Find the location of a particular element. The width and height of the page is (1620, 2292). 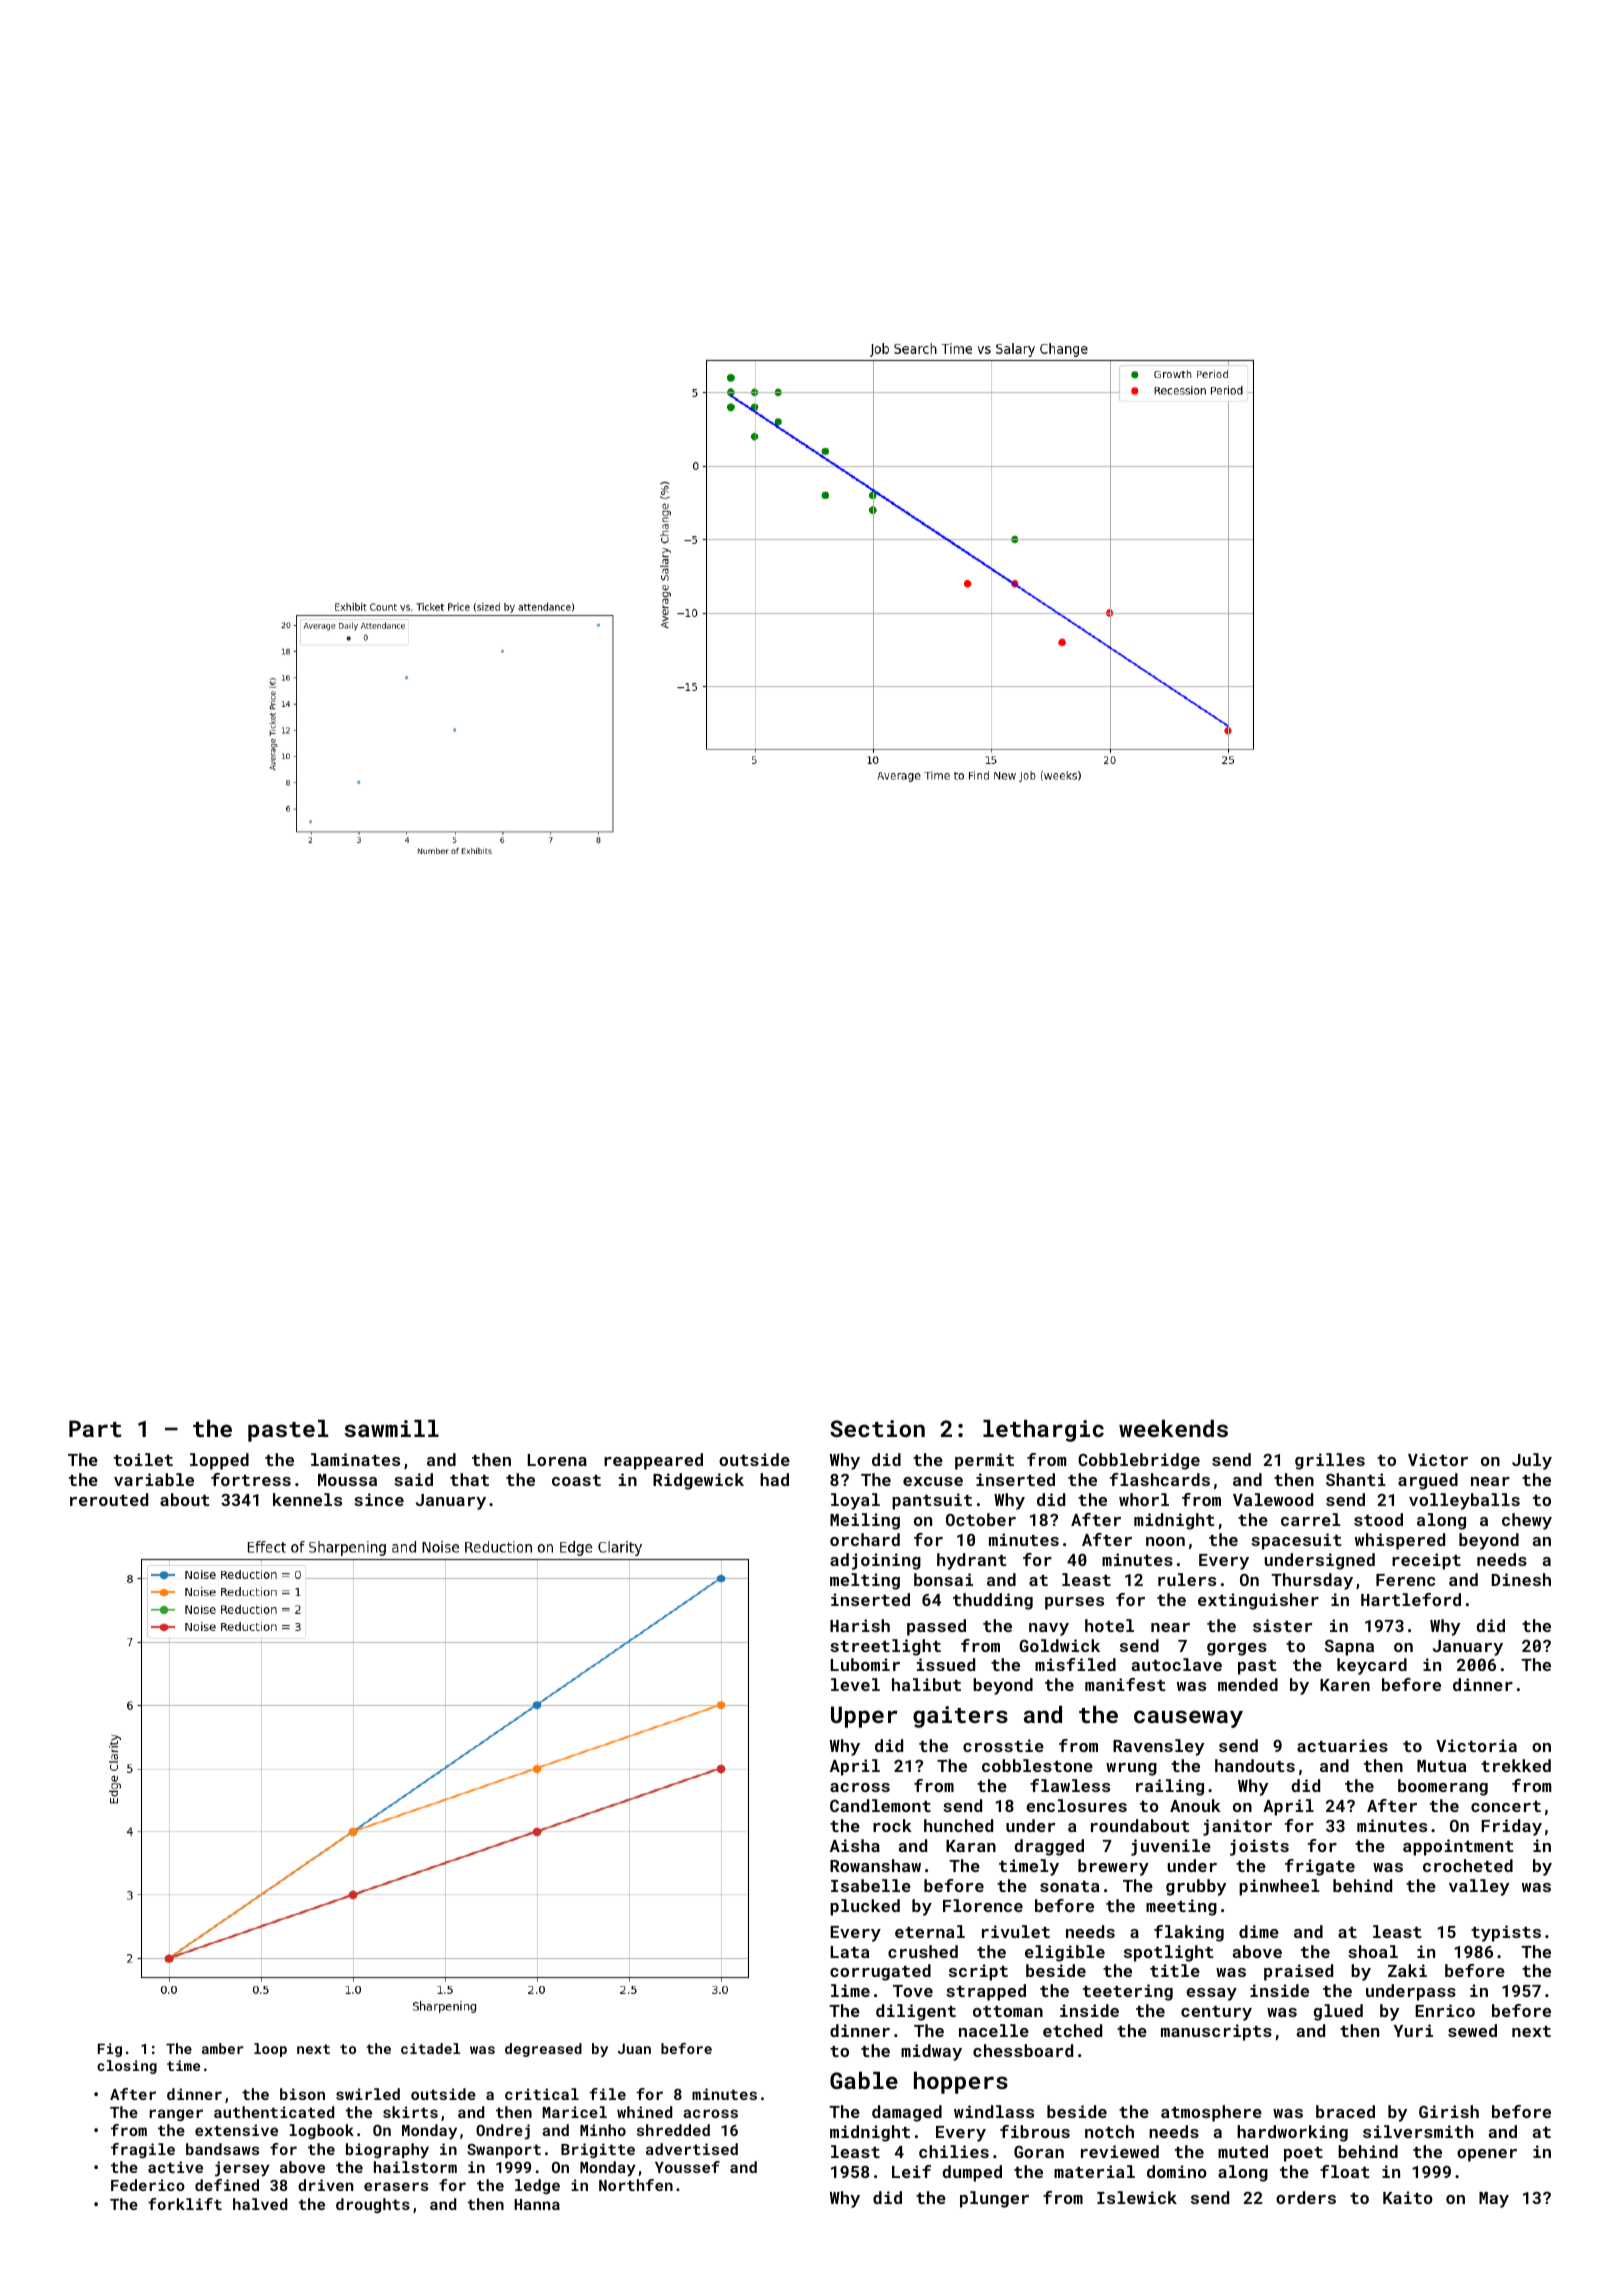

toilet is located at coordinates (143, 1459).
